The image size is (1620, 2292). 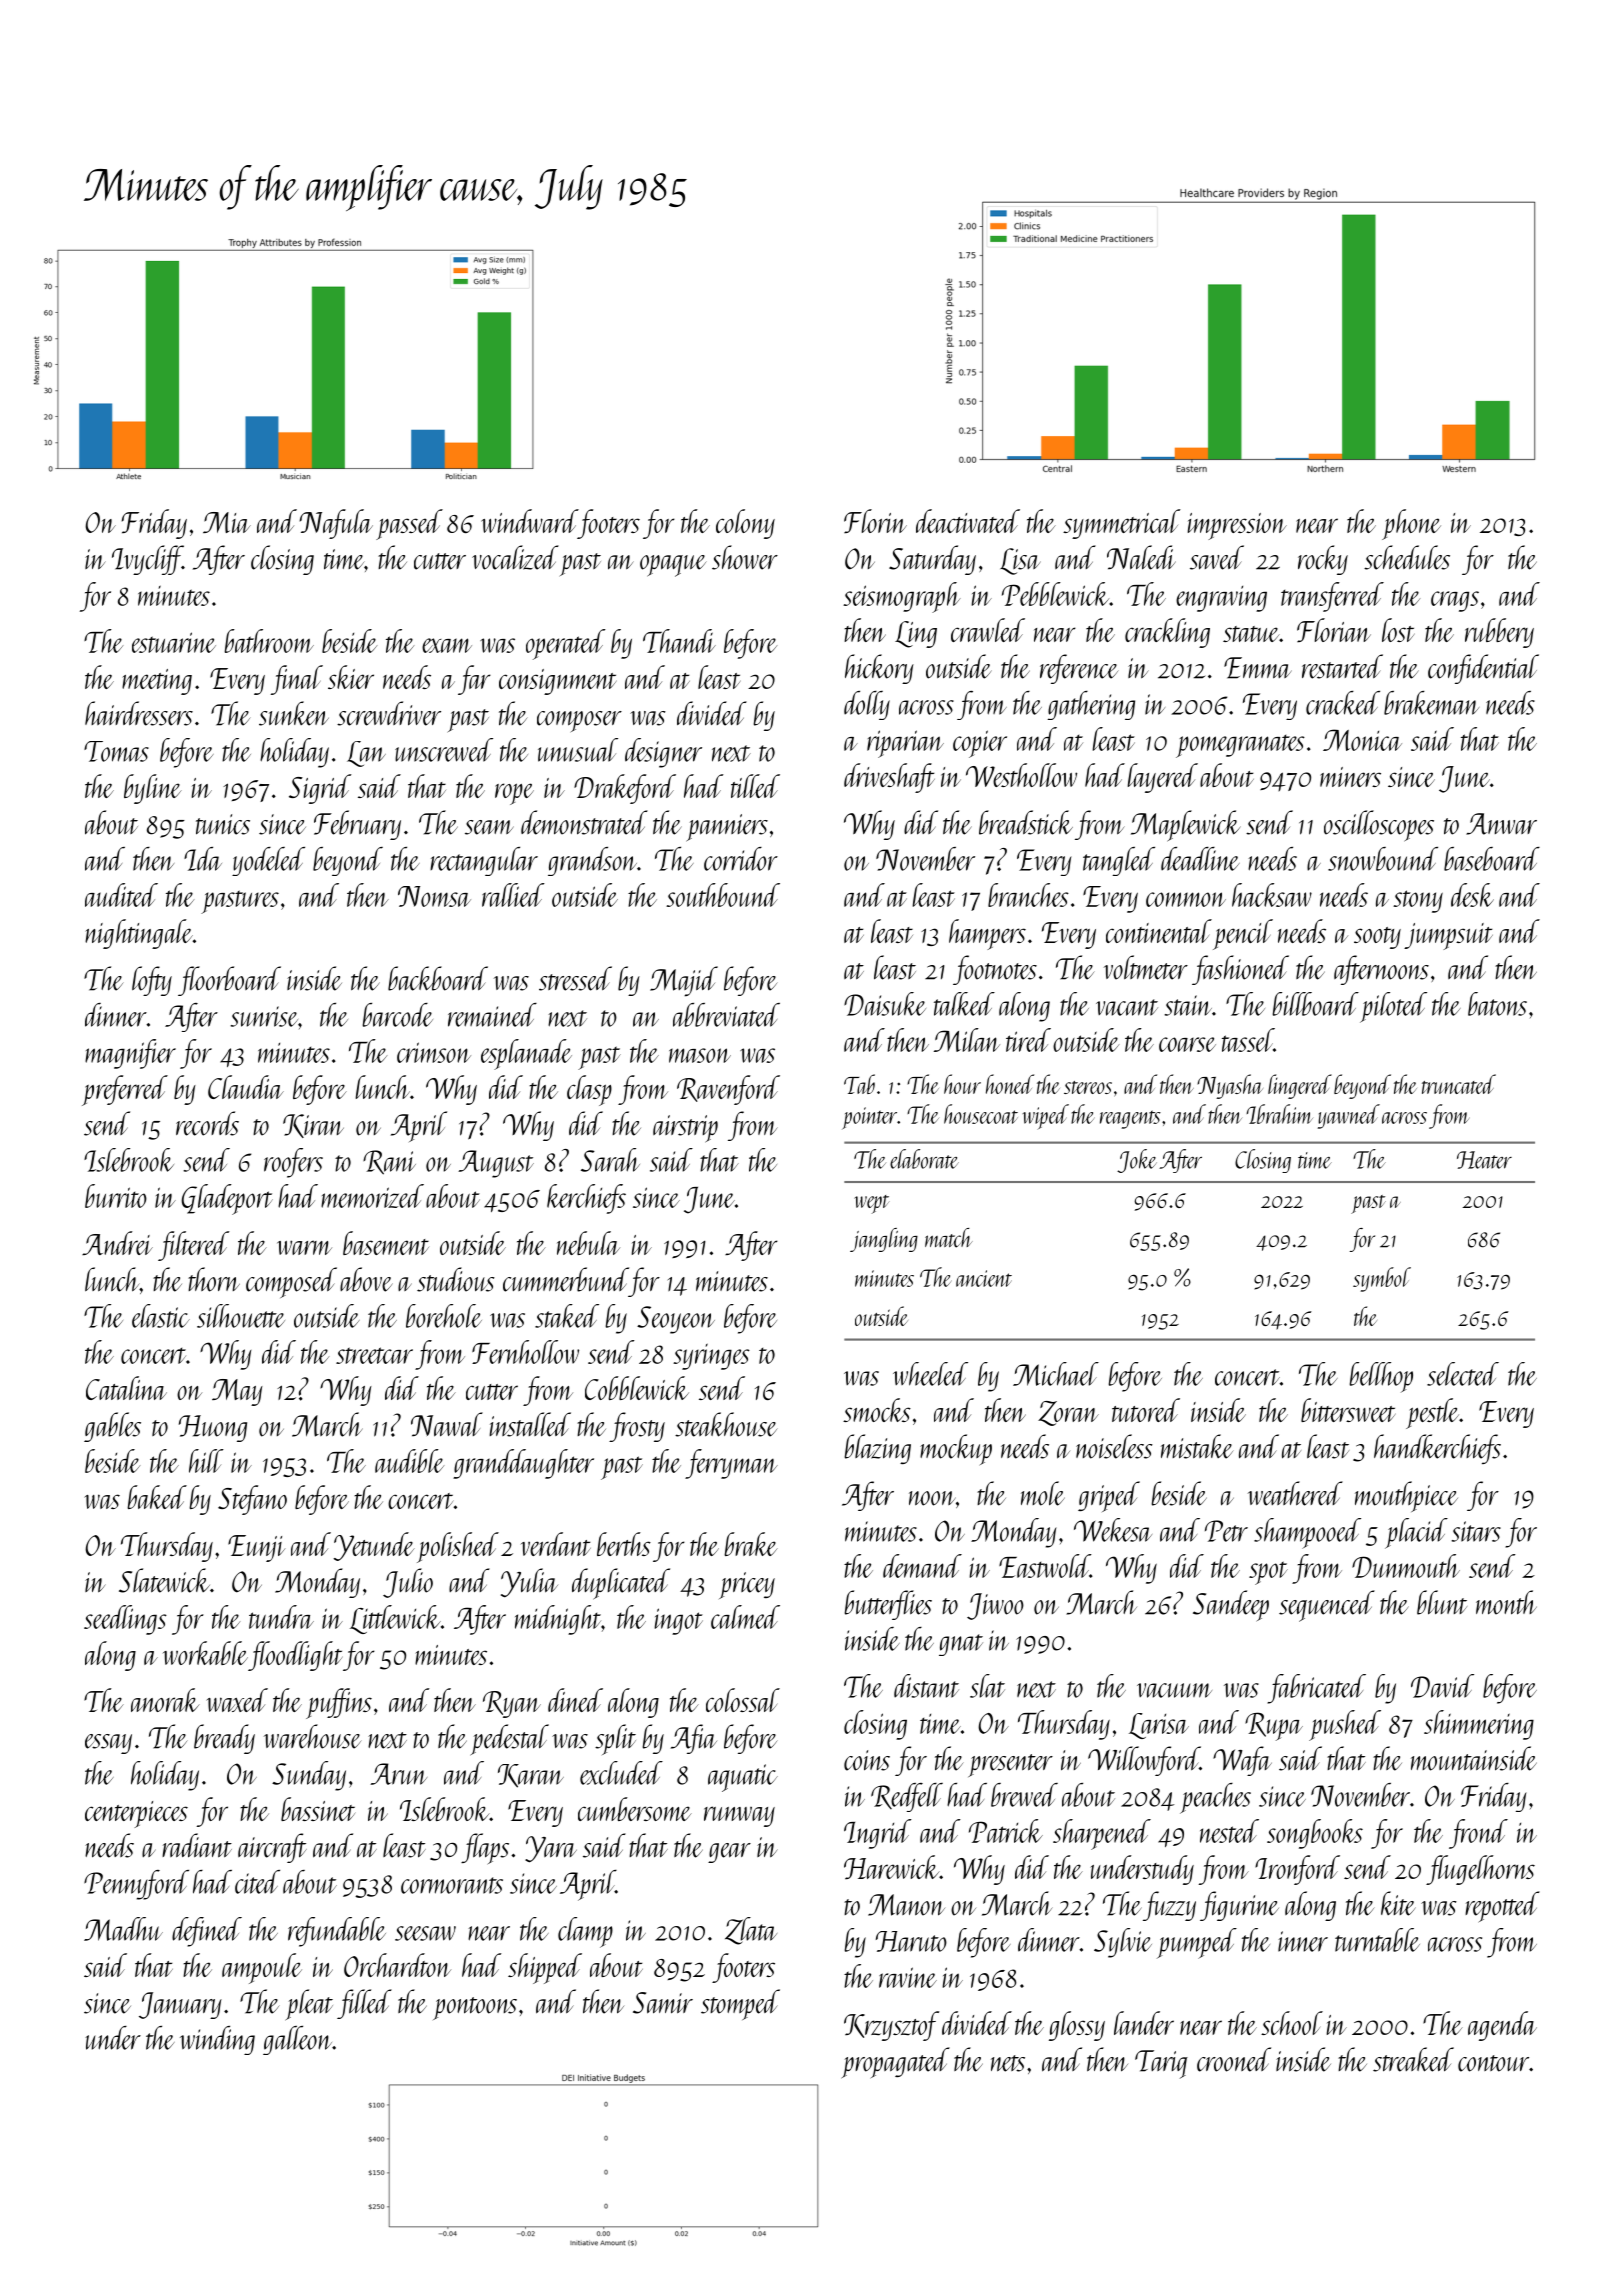 What do you see at coordinates (1497, 1004) in the image?
I see `batons` at bounding box center [1497, 1004].
